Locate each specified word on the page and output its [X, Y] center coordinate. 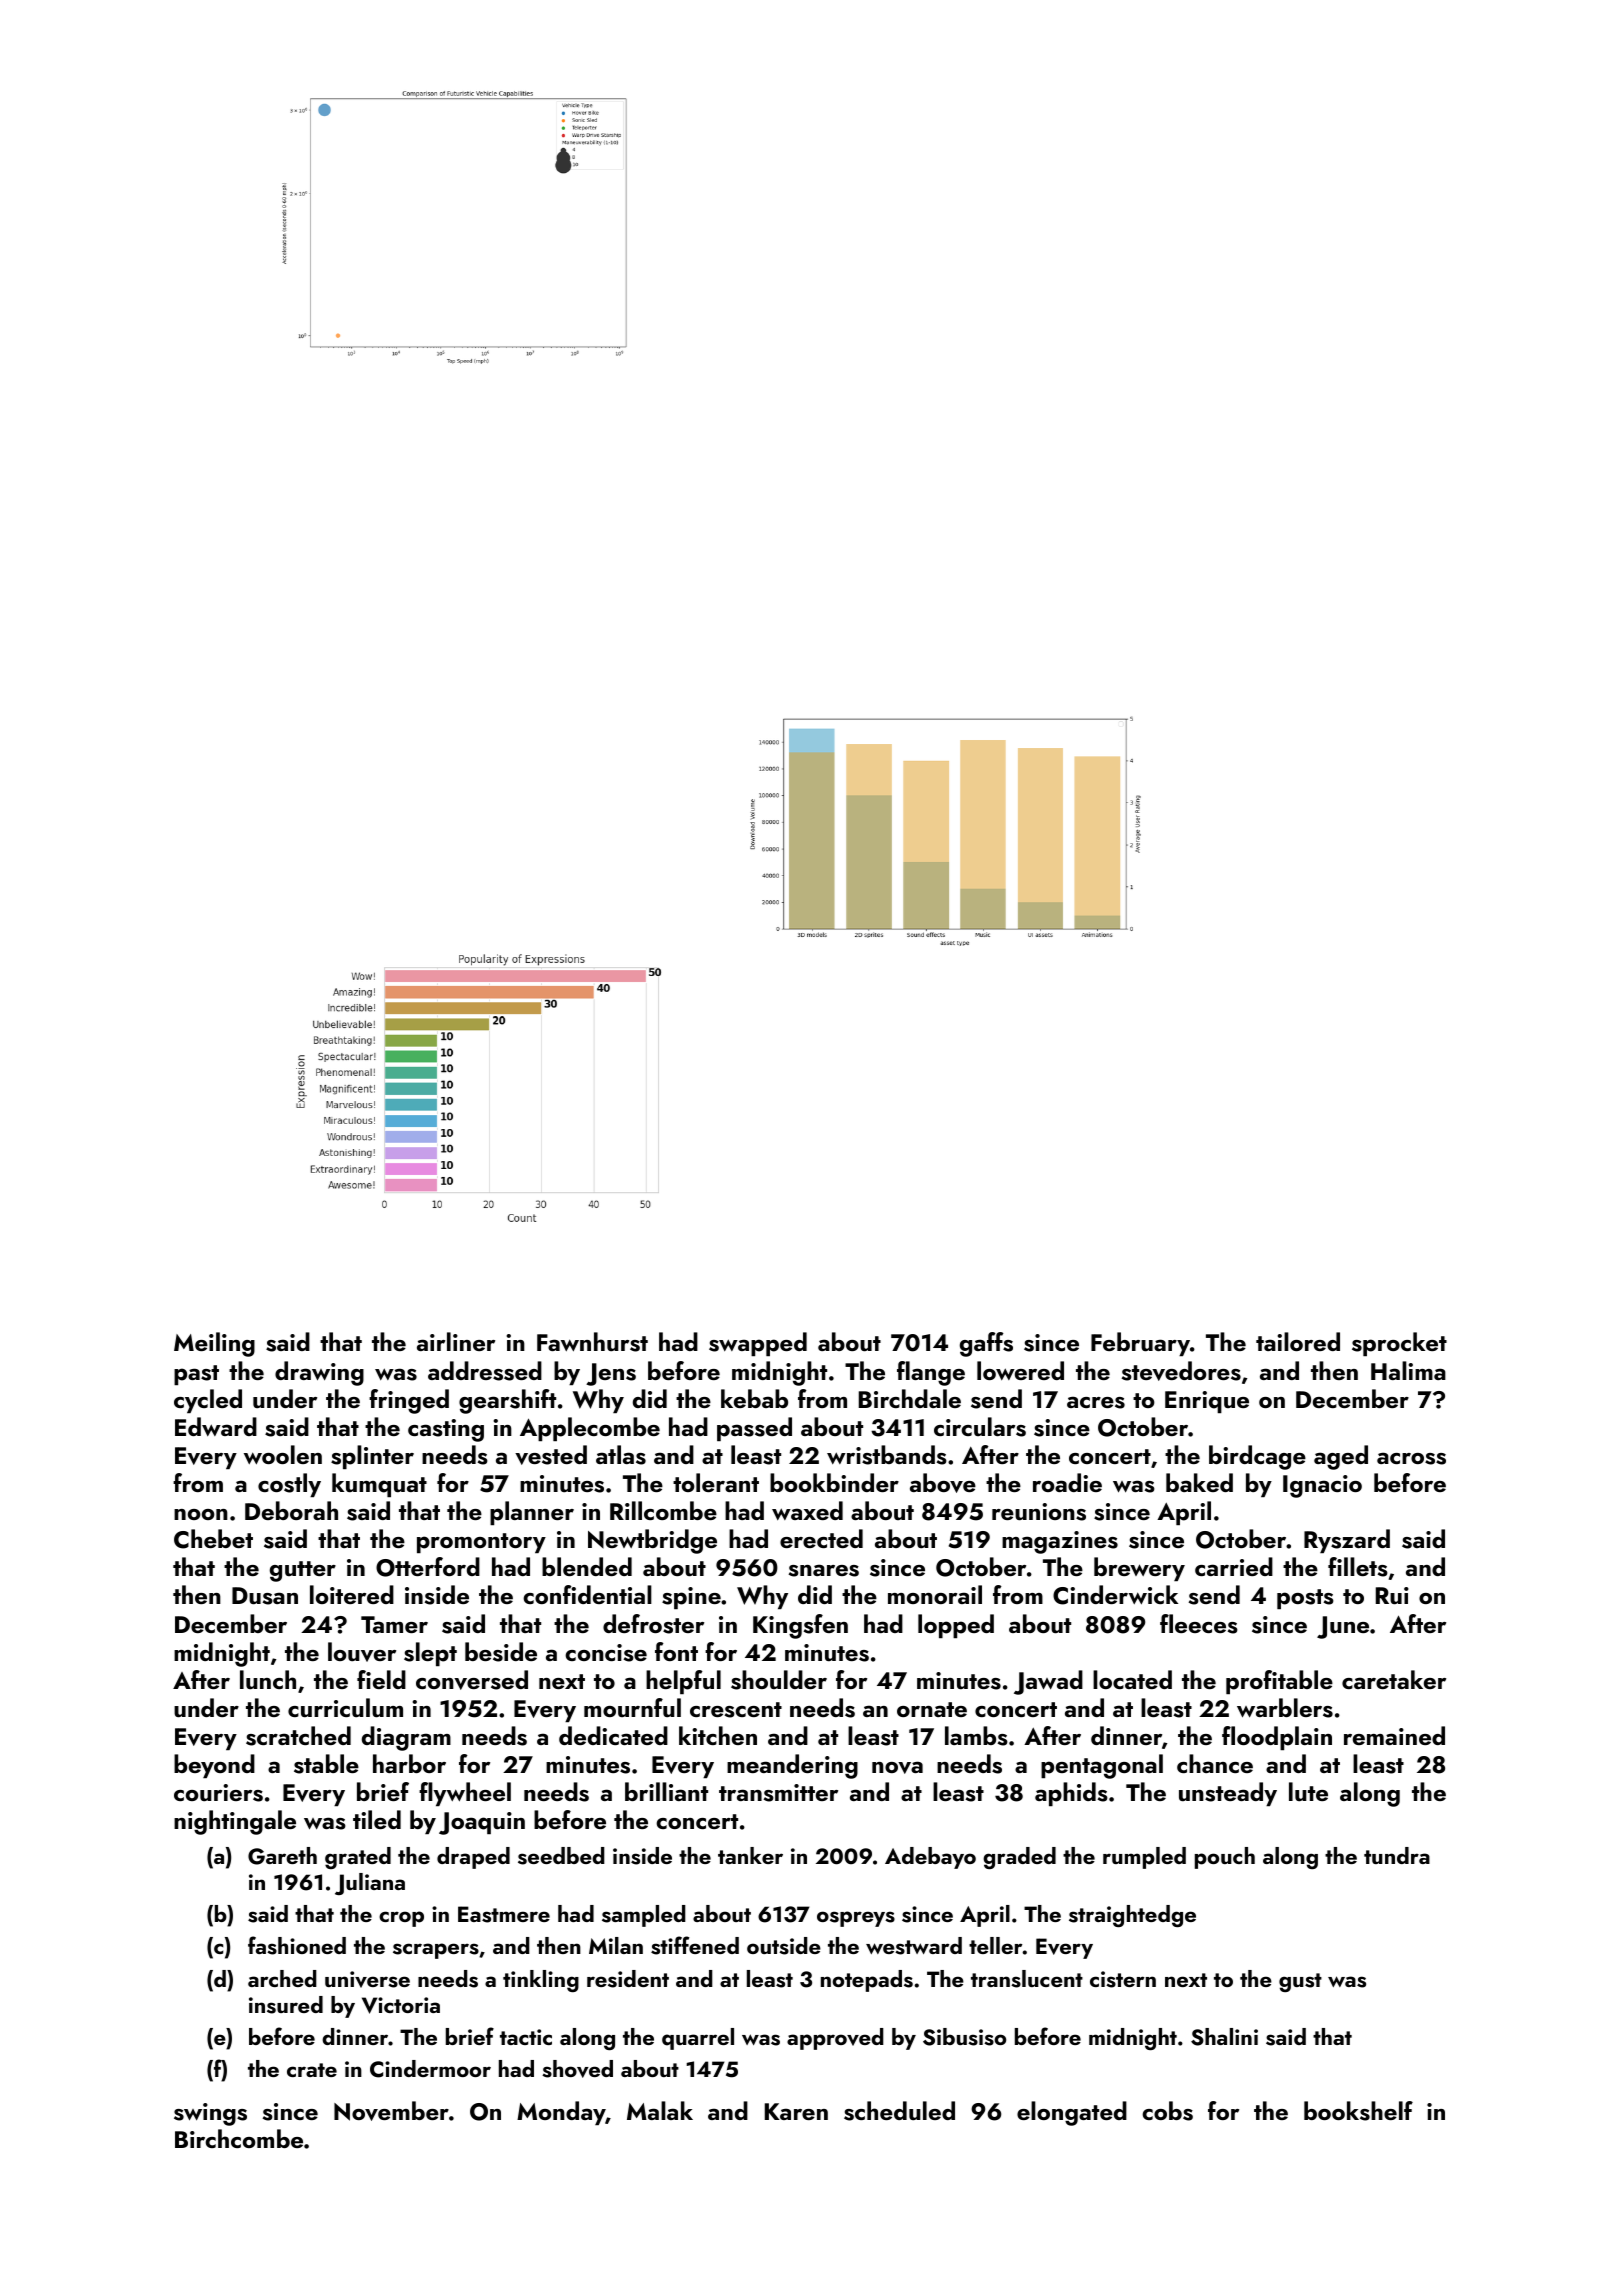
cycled [208, 1401]
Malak [660, 2110]
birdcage [1257, 1457]
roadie [1067, 1482]
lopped [956, 1626]
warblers [1285, 1708]
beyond [214, 1766]
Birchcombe [239, 2138]
